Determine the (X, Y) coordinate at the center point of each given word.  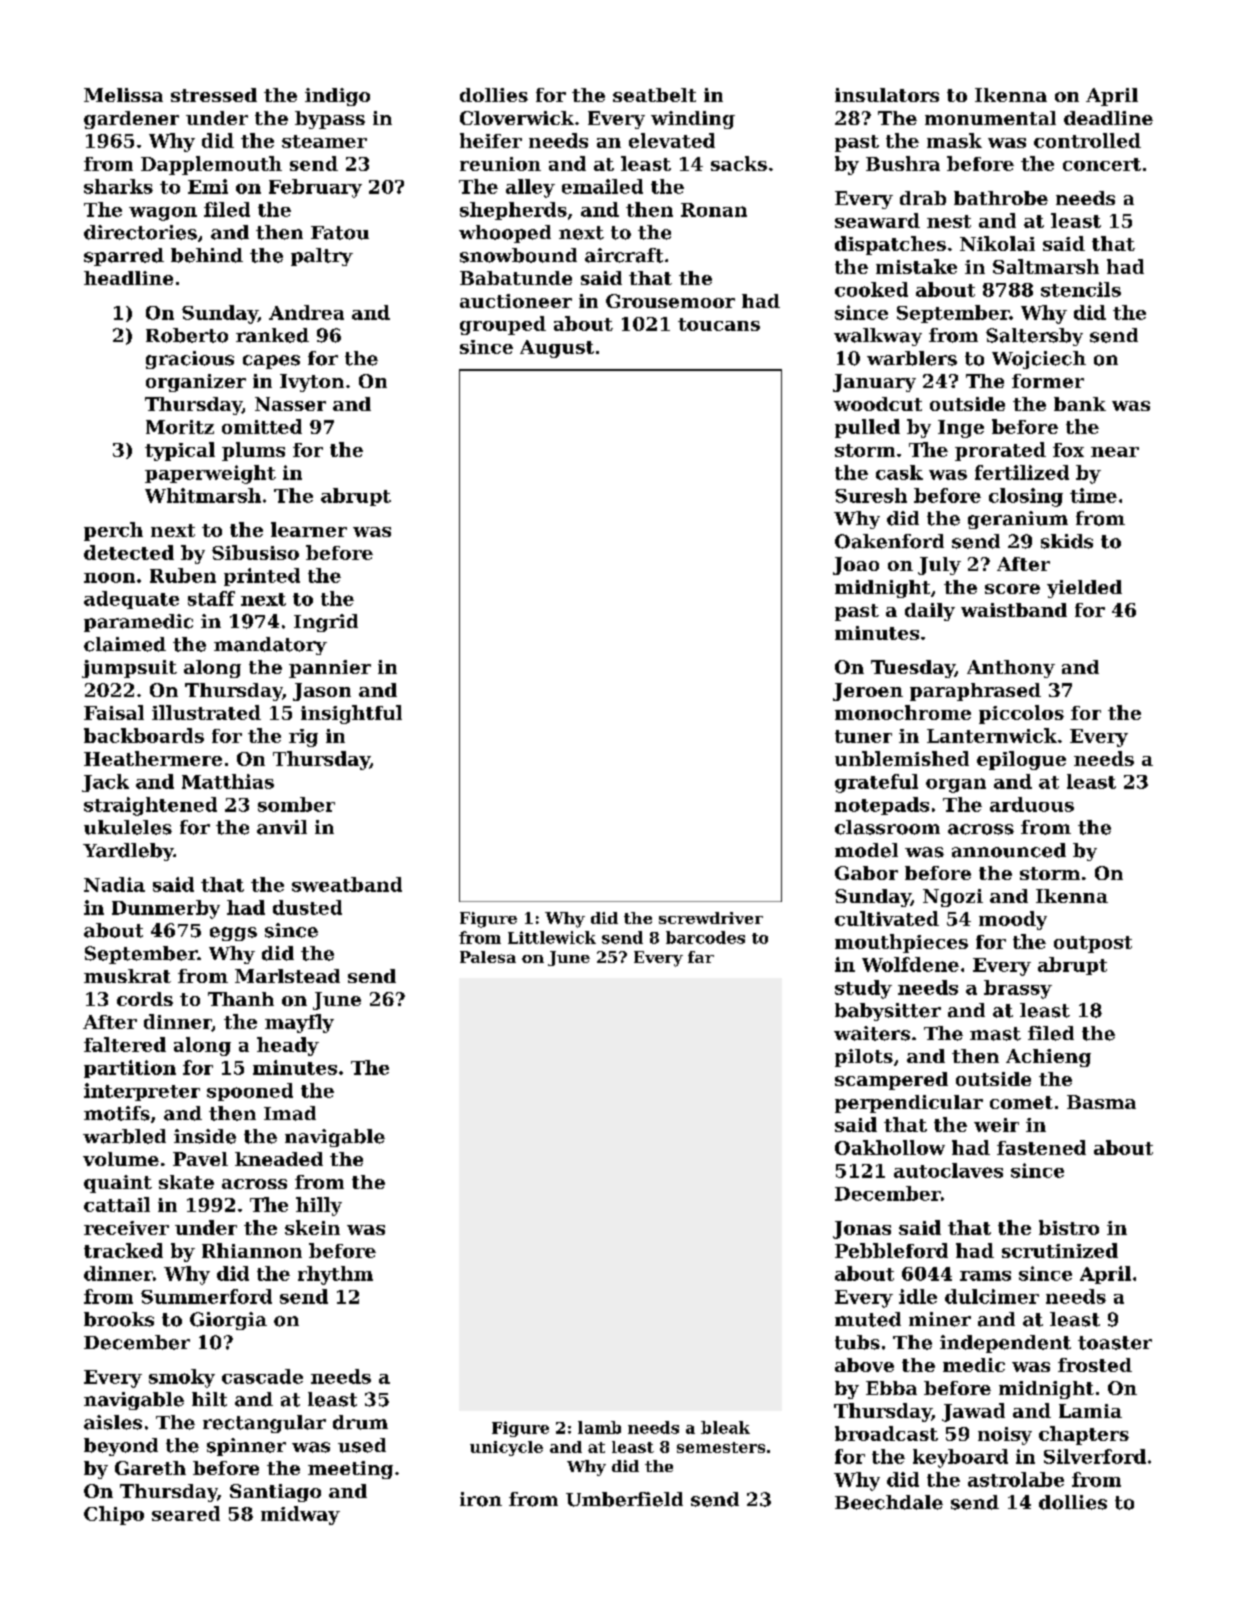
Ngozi (953, 898)
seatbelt (654, 95)
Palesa (488, 957)
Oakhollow (890, 1147)
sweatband (347, 884)
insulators (887, 95)
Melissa (123, 95)
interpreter (142, 1092)
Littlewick (552, 937)
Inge (961, 429)
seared (186, 1513)
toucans (719, 324)
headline (128, 278)
